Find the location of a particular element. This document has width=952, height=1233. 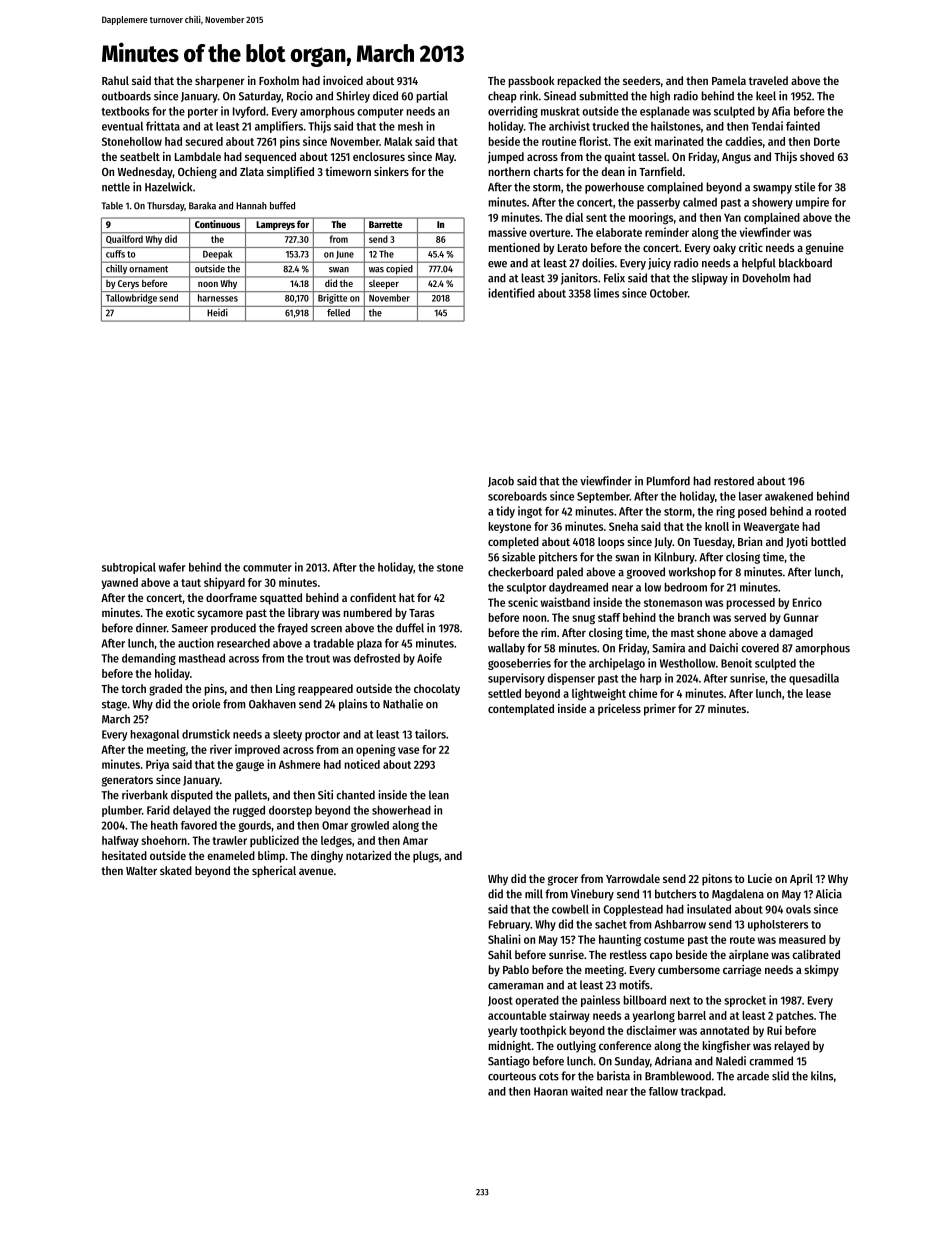

Aoife is located at coordinates (429, 658).
